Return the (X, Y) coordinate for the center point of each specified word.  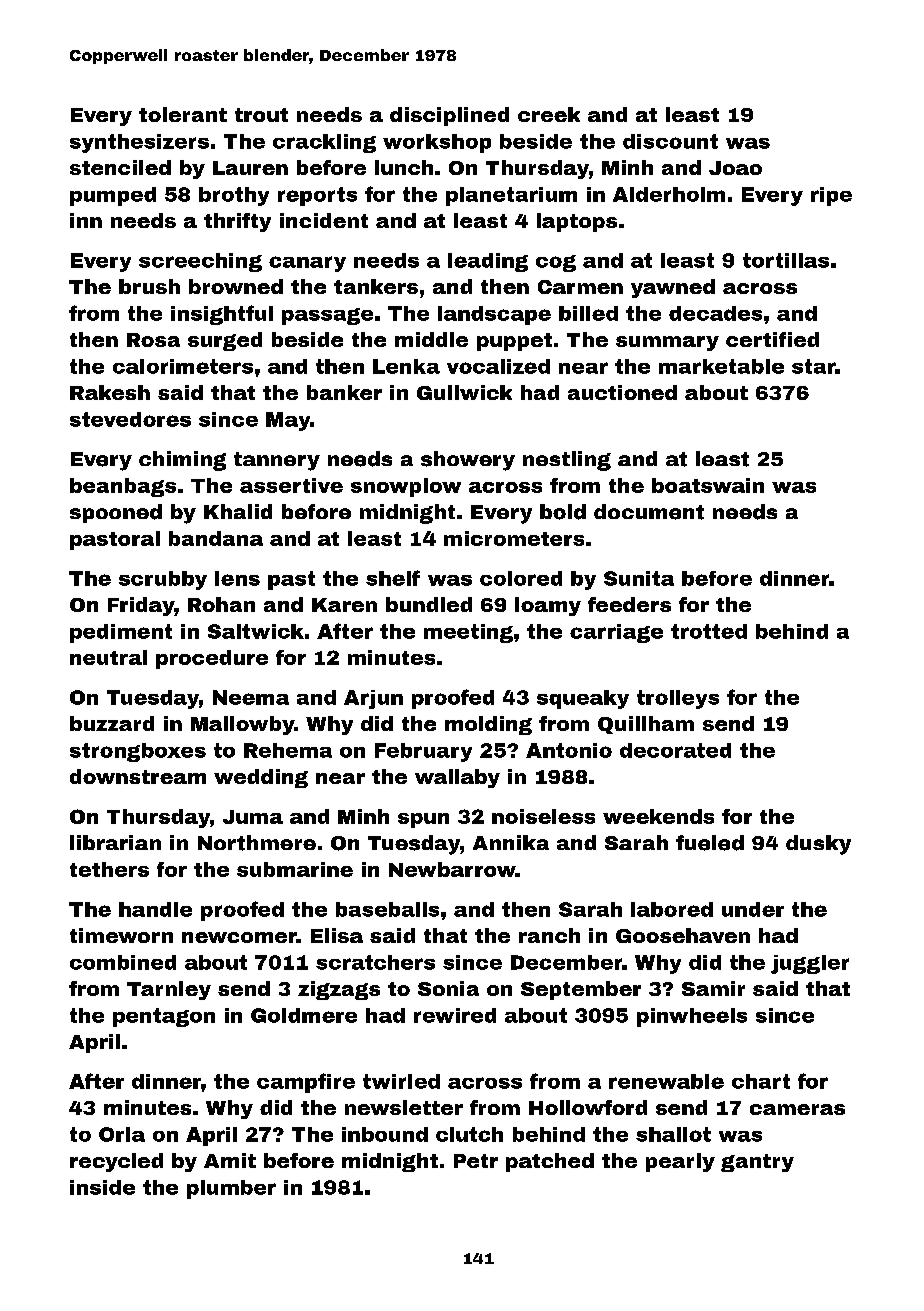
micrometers (514, 538)
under (753, 909)
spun (423, 820)
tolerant (183, 114)
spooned (116, 513)
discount (670, 141)
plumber (231, 1189)
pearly (680, 1162)
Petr (476, 1161)
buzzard (112, 723)
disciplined (449, 116)
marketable (721, 366)
